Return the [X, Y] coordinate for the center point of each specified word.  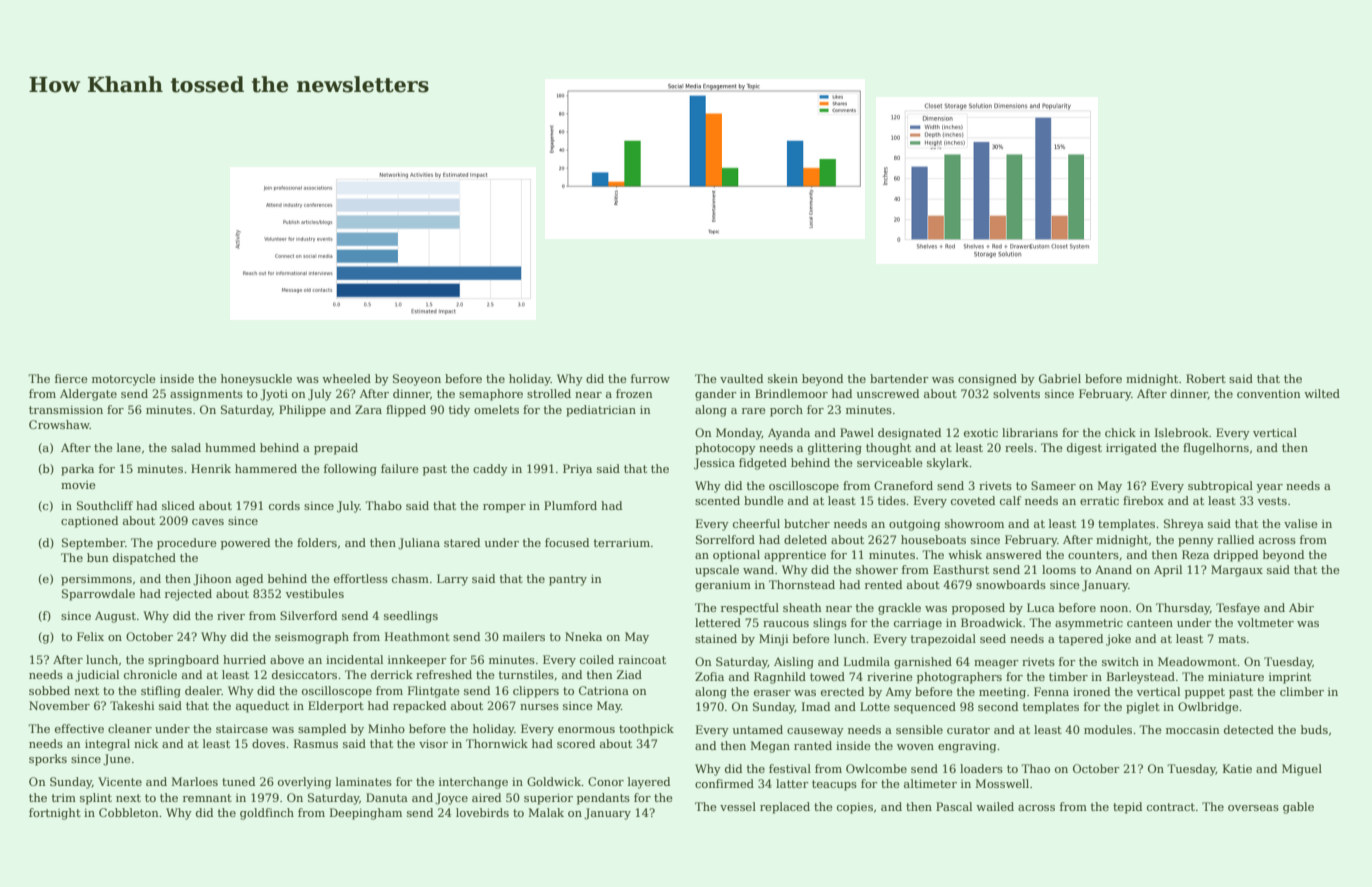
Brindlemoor [791, 393]
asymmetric [1089, 624]
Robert [1206, 378]
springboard [183, 661]
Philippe [302, 411]
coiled [597, 659]
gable [1298, 808]
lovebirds [482, 812]
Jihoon [212, 580]
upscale [717, 571]
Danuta [387, 797]
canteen [1150, 623]
